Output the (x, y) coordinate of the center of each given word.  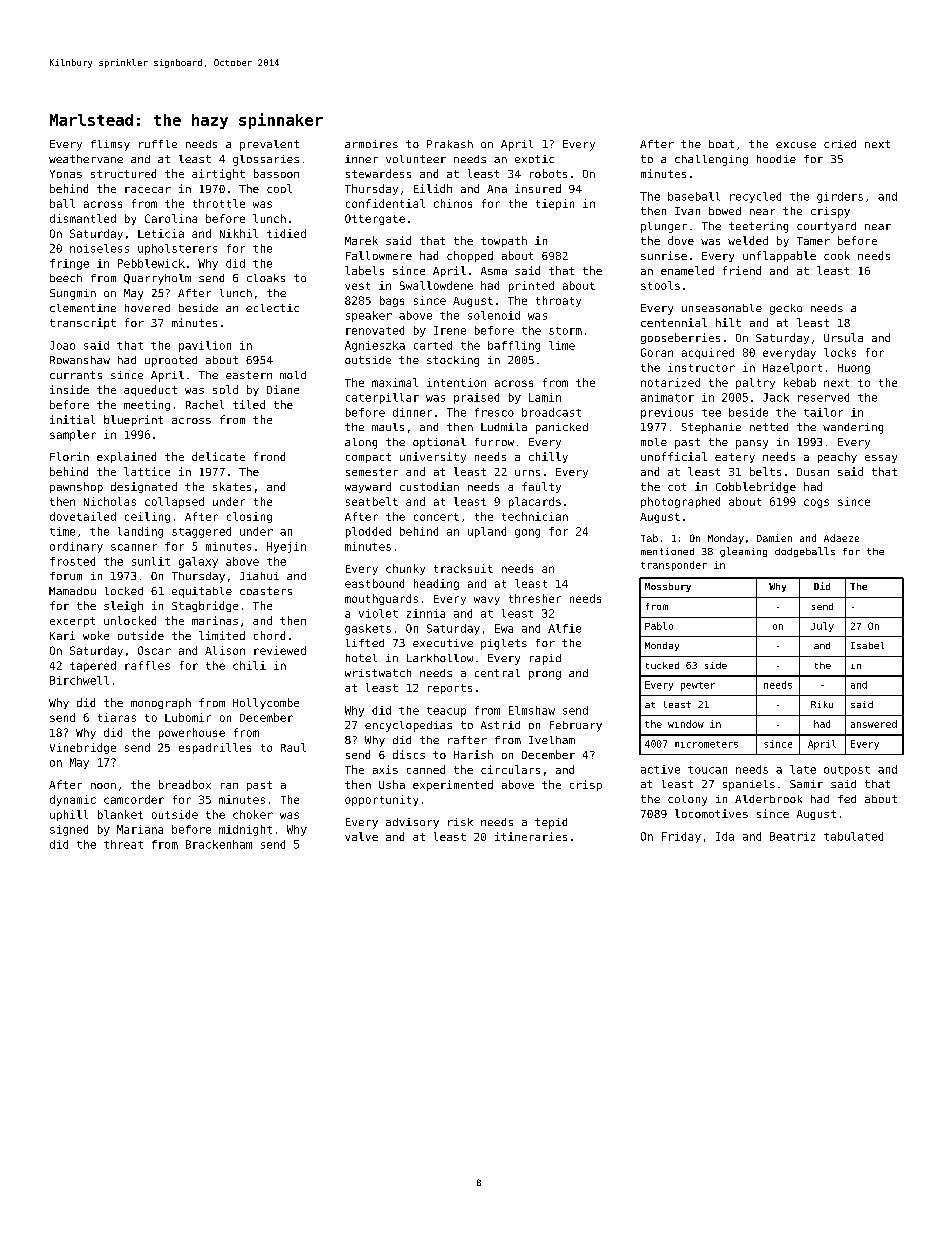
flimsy (110, 145)
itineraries (531, 836)
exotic (534, 159)
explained (126, 457)
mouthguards (381, 599)
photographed (680, 502)
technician (535, 516)
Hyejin (286, 547)
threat (123, 844)
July (822, 627)
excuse (796, 145)
